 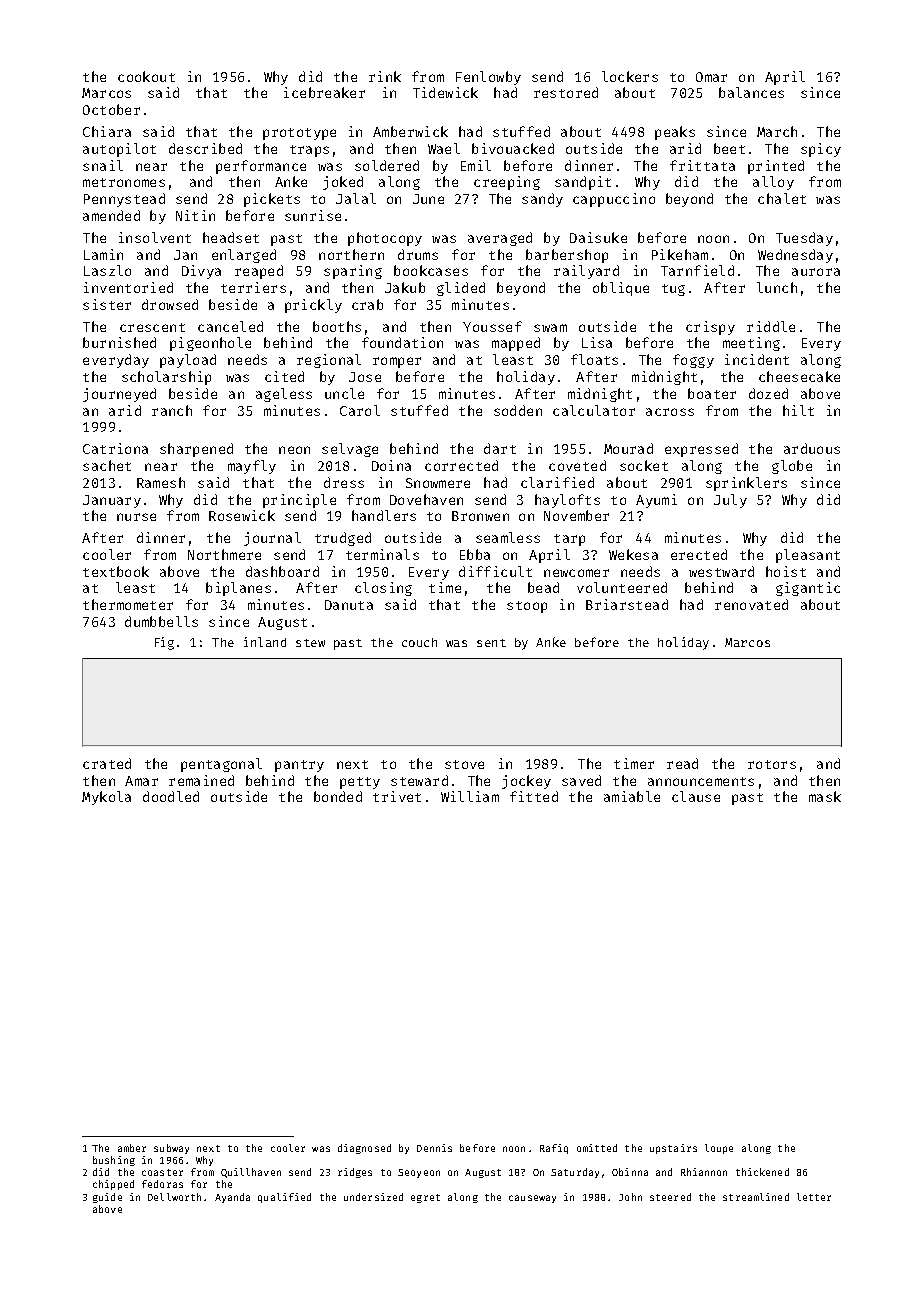 What do you see at coordinates (299, 501) in the page?
I see `principle` at bounding box center [299, 501].
